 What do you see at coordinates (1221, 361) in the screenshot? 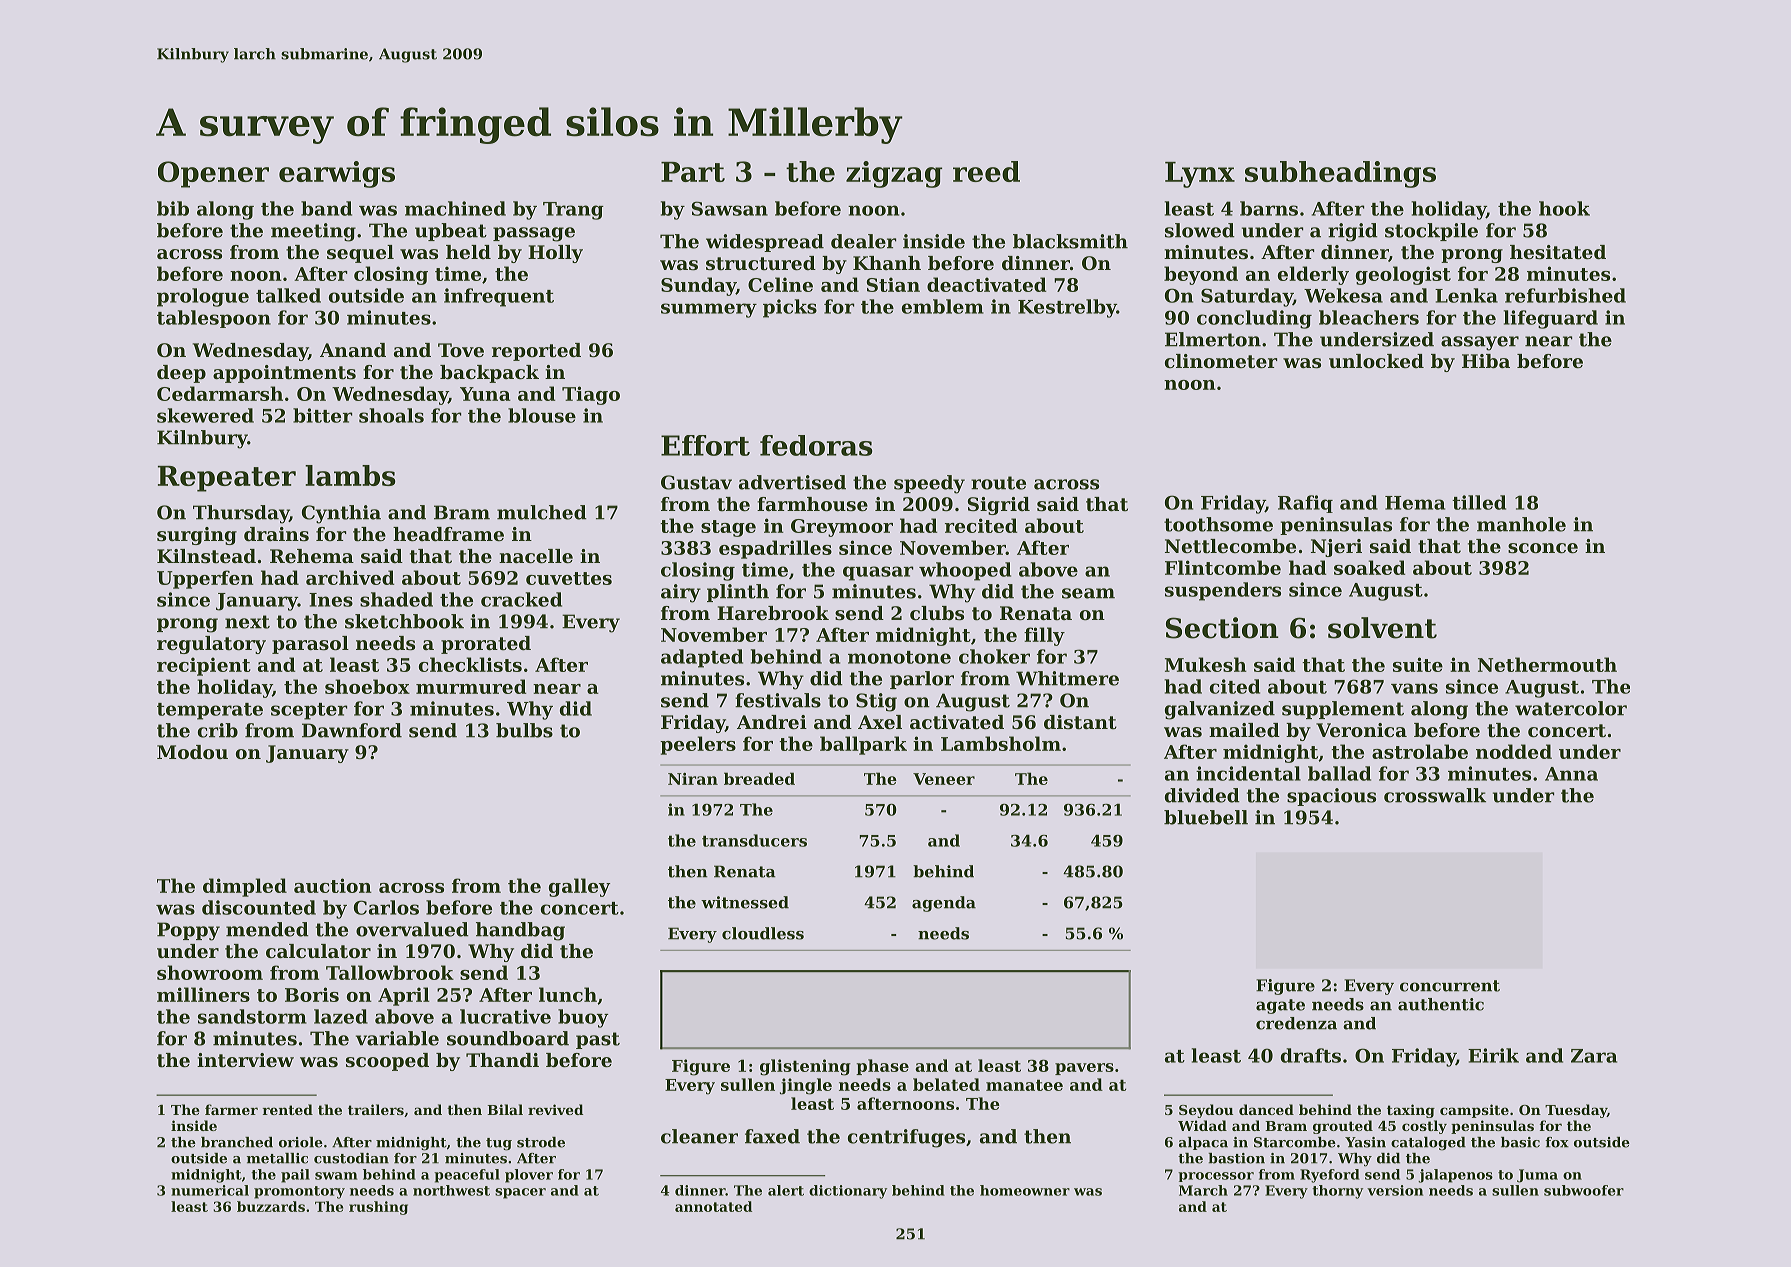
I see `clinometer` at bounding box center [1221, 361].
